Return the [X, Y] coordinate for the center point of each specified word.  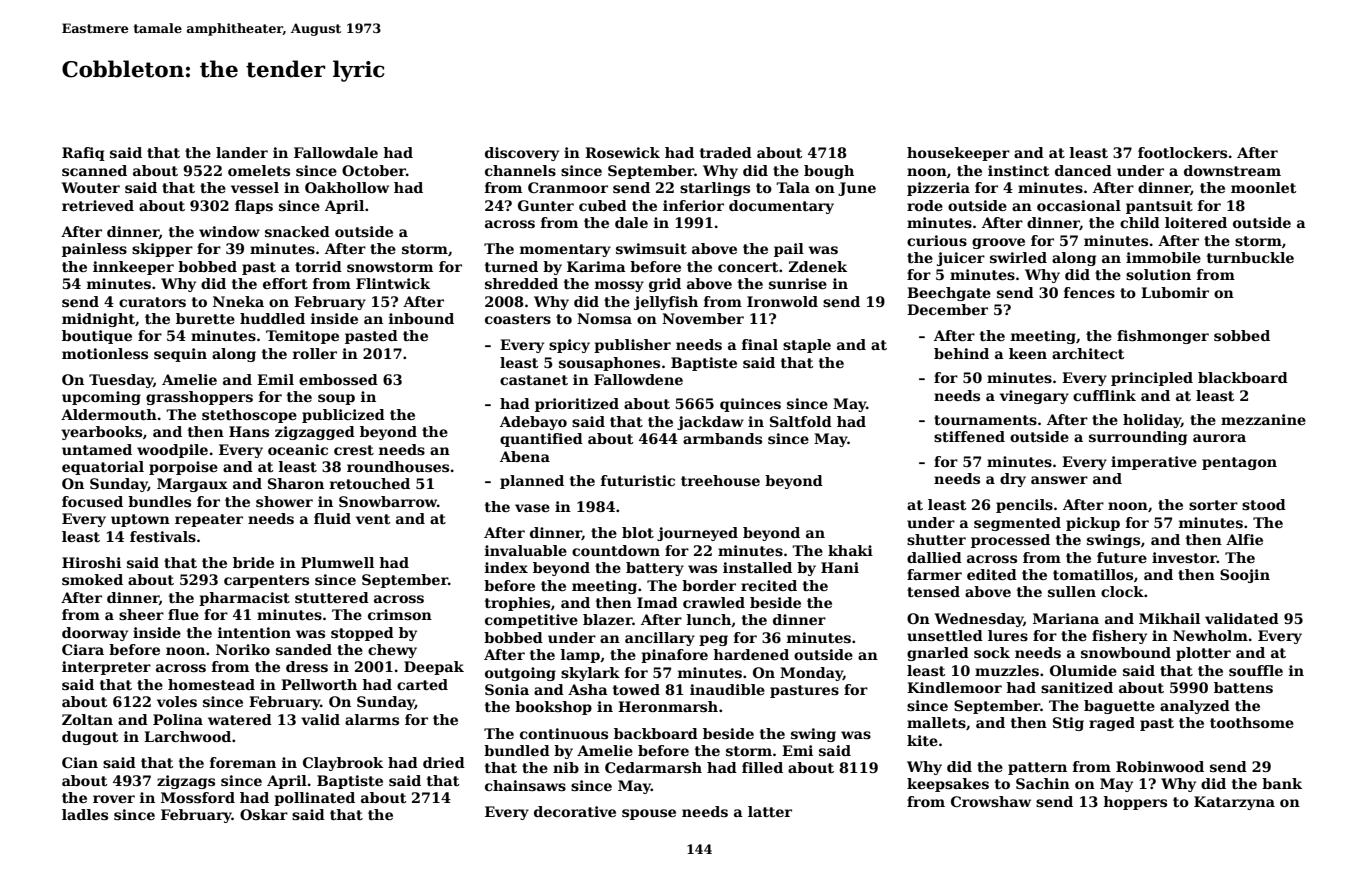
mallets [936, 722]
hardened [751, 654]
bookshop [553, 708]
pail [789, 250]
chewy [392, 651]
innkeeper [133, 268]
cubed [603, 205]
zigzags [186, 782]
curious [937, 240]
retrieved [98, 205]
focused [92, 501]
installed [757, 567]
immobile [1163, 257]
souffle [1256, 670]
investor [1184, 557]
